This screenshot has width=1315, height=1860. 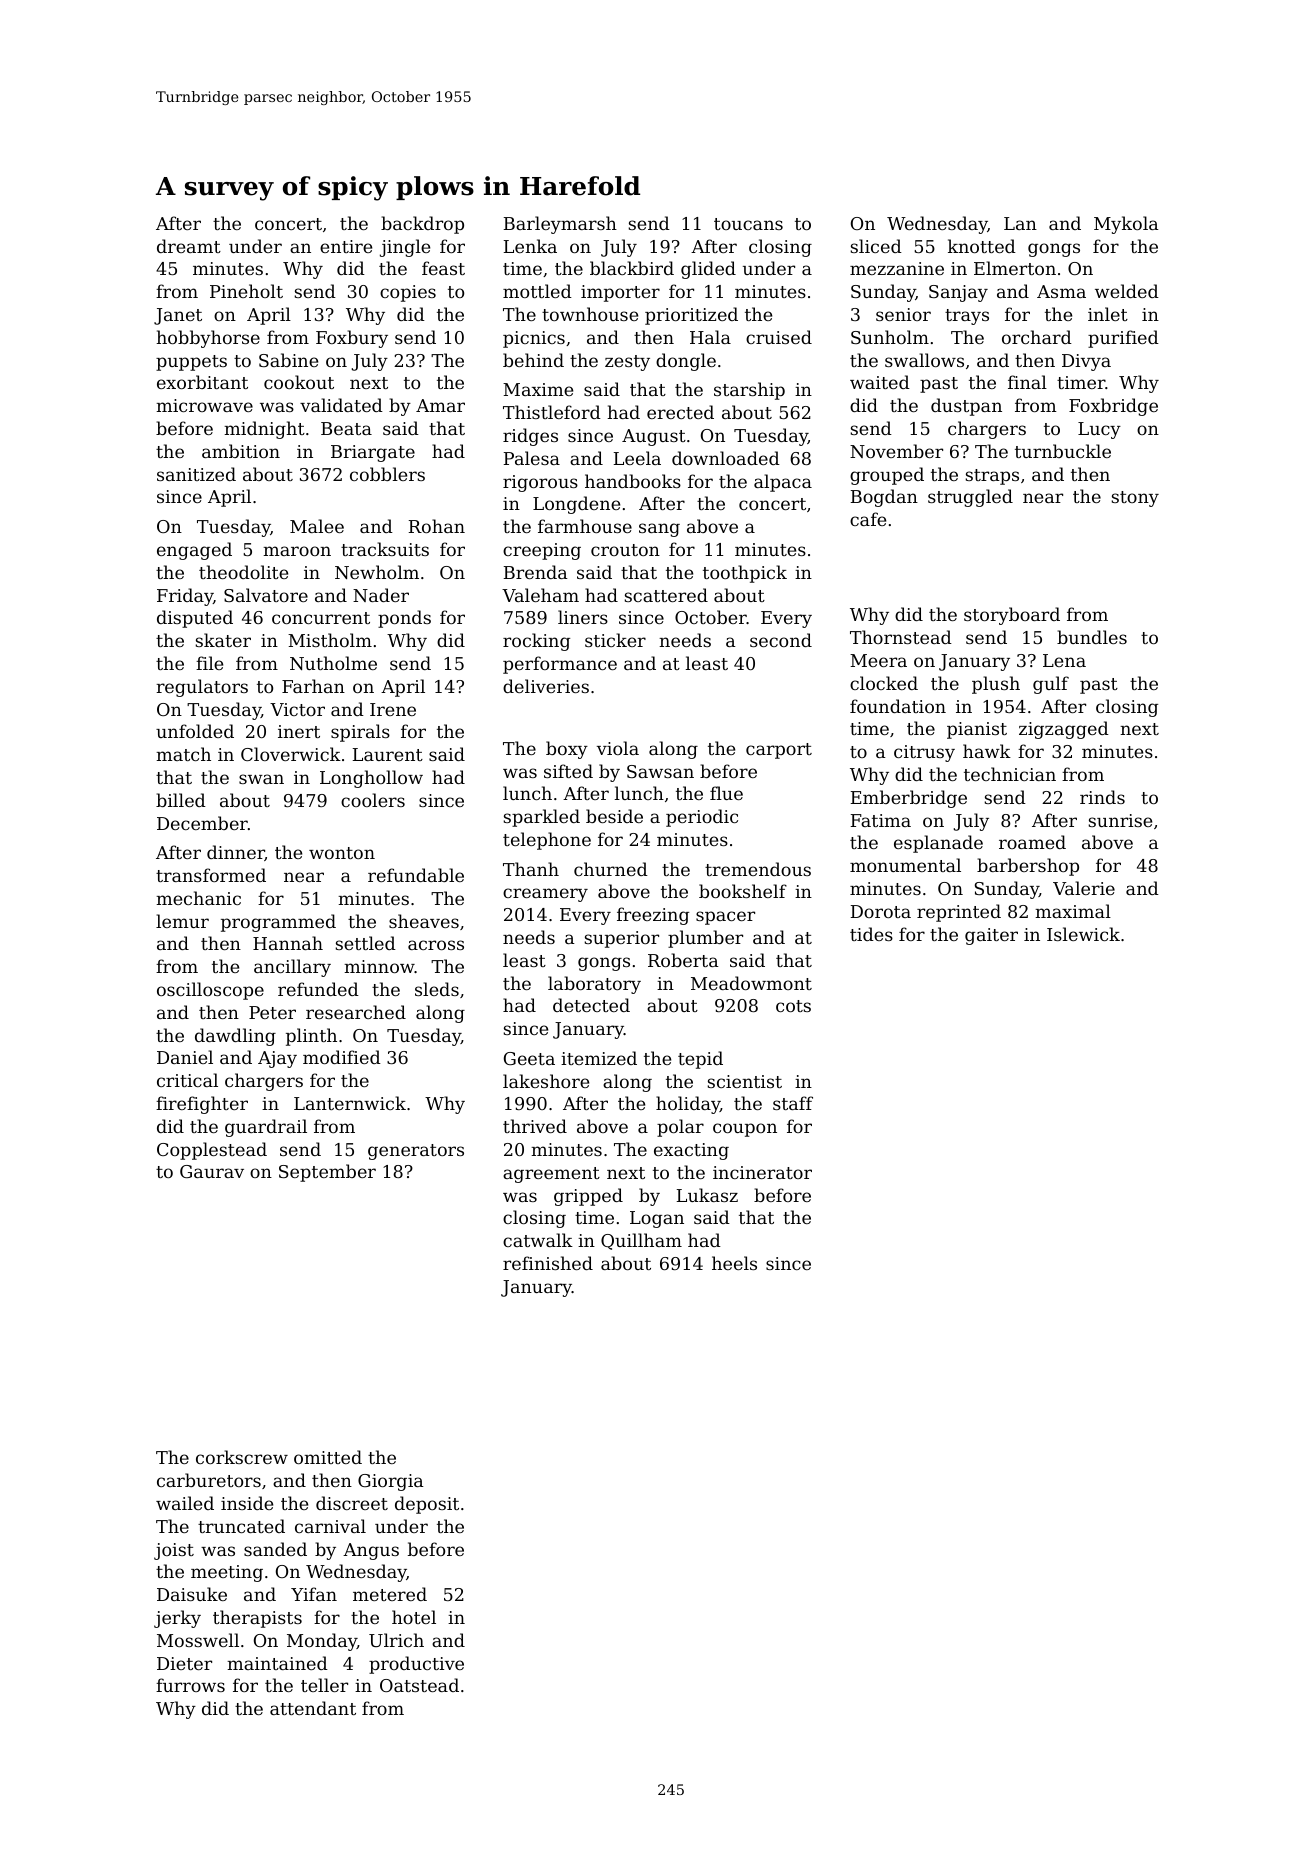 What do you see at coordinates (734, 1263) in the screenshot?
I see `heels` at bounding box center [734, 1263].
